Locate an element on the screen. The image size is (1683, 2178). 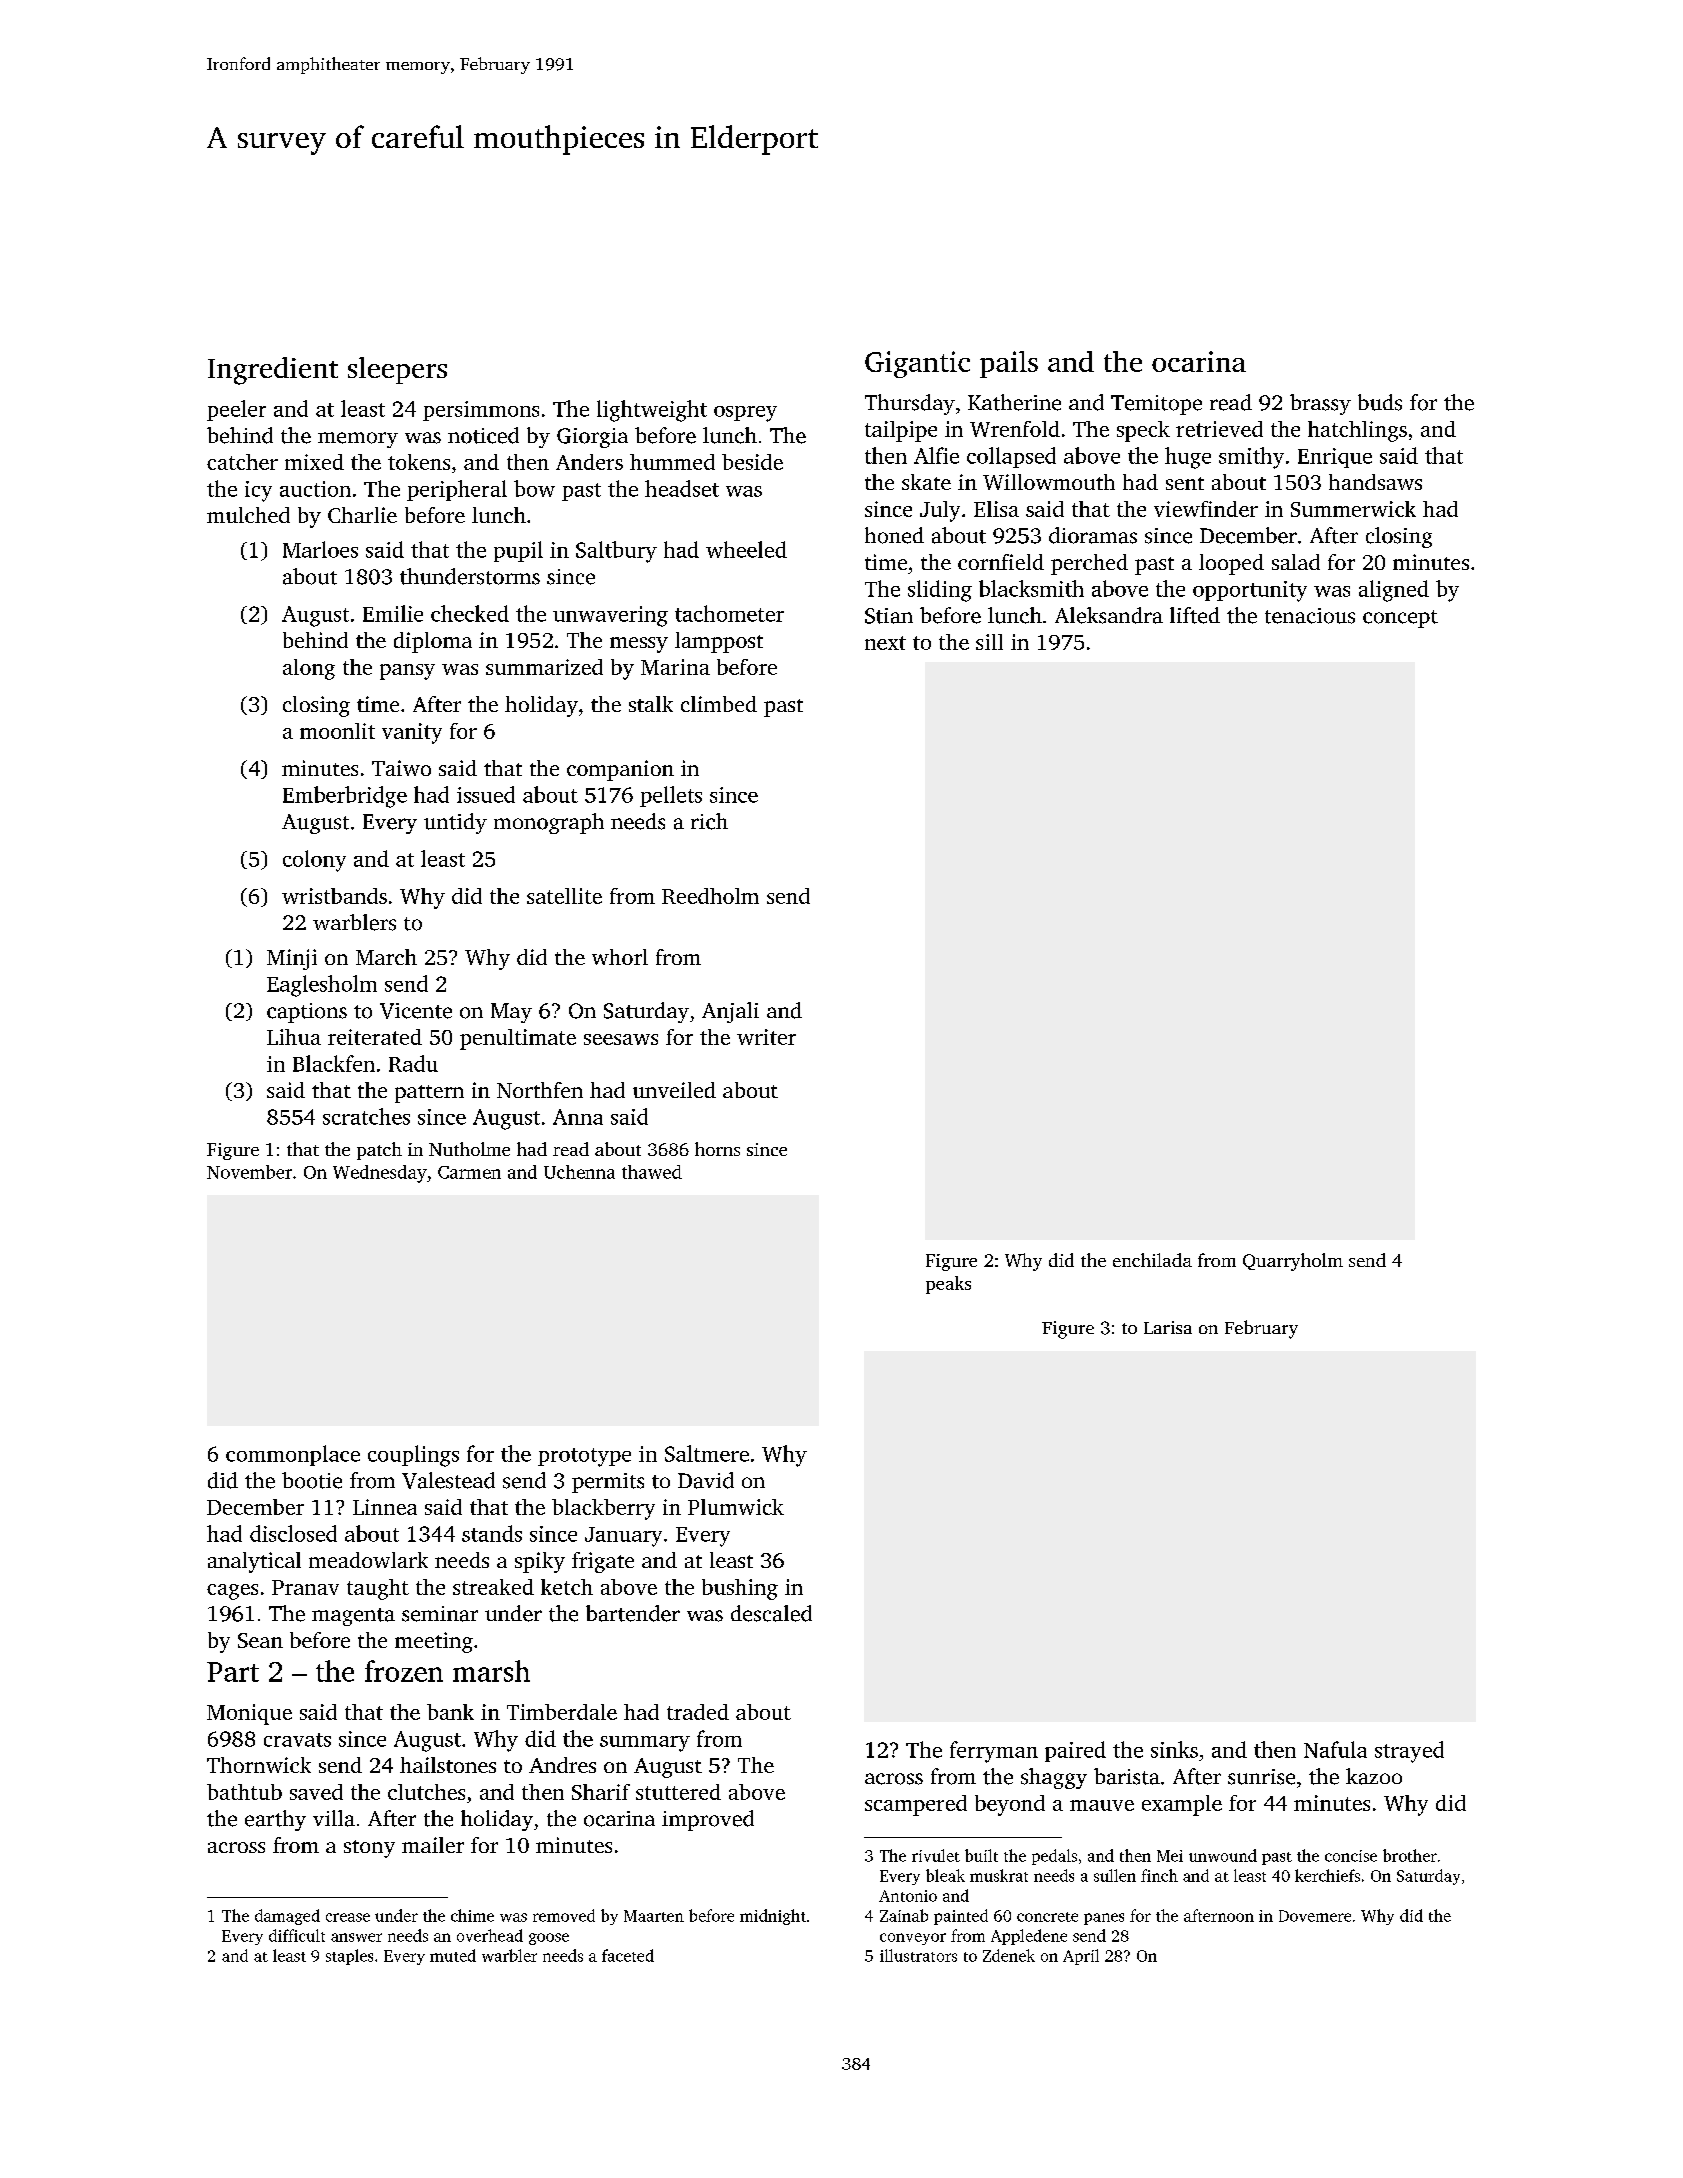
faceted is located at coordinates (628, 1955).
